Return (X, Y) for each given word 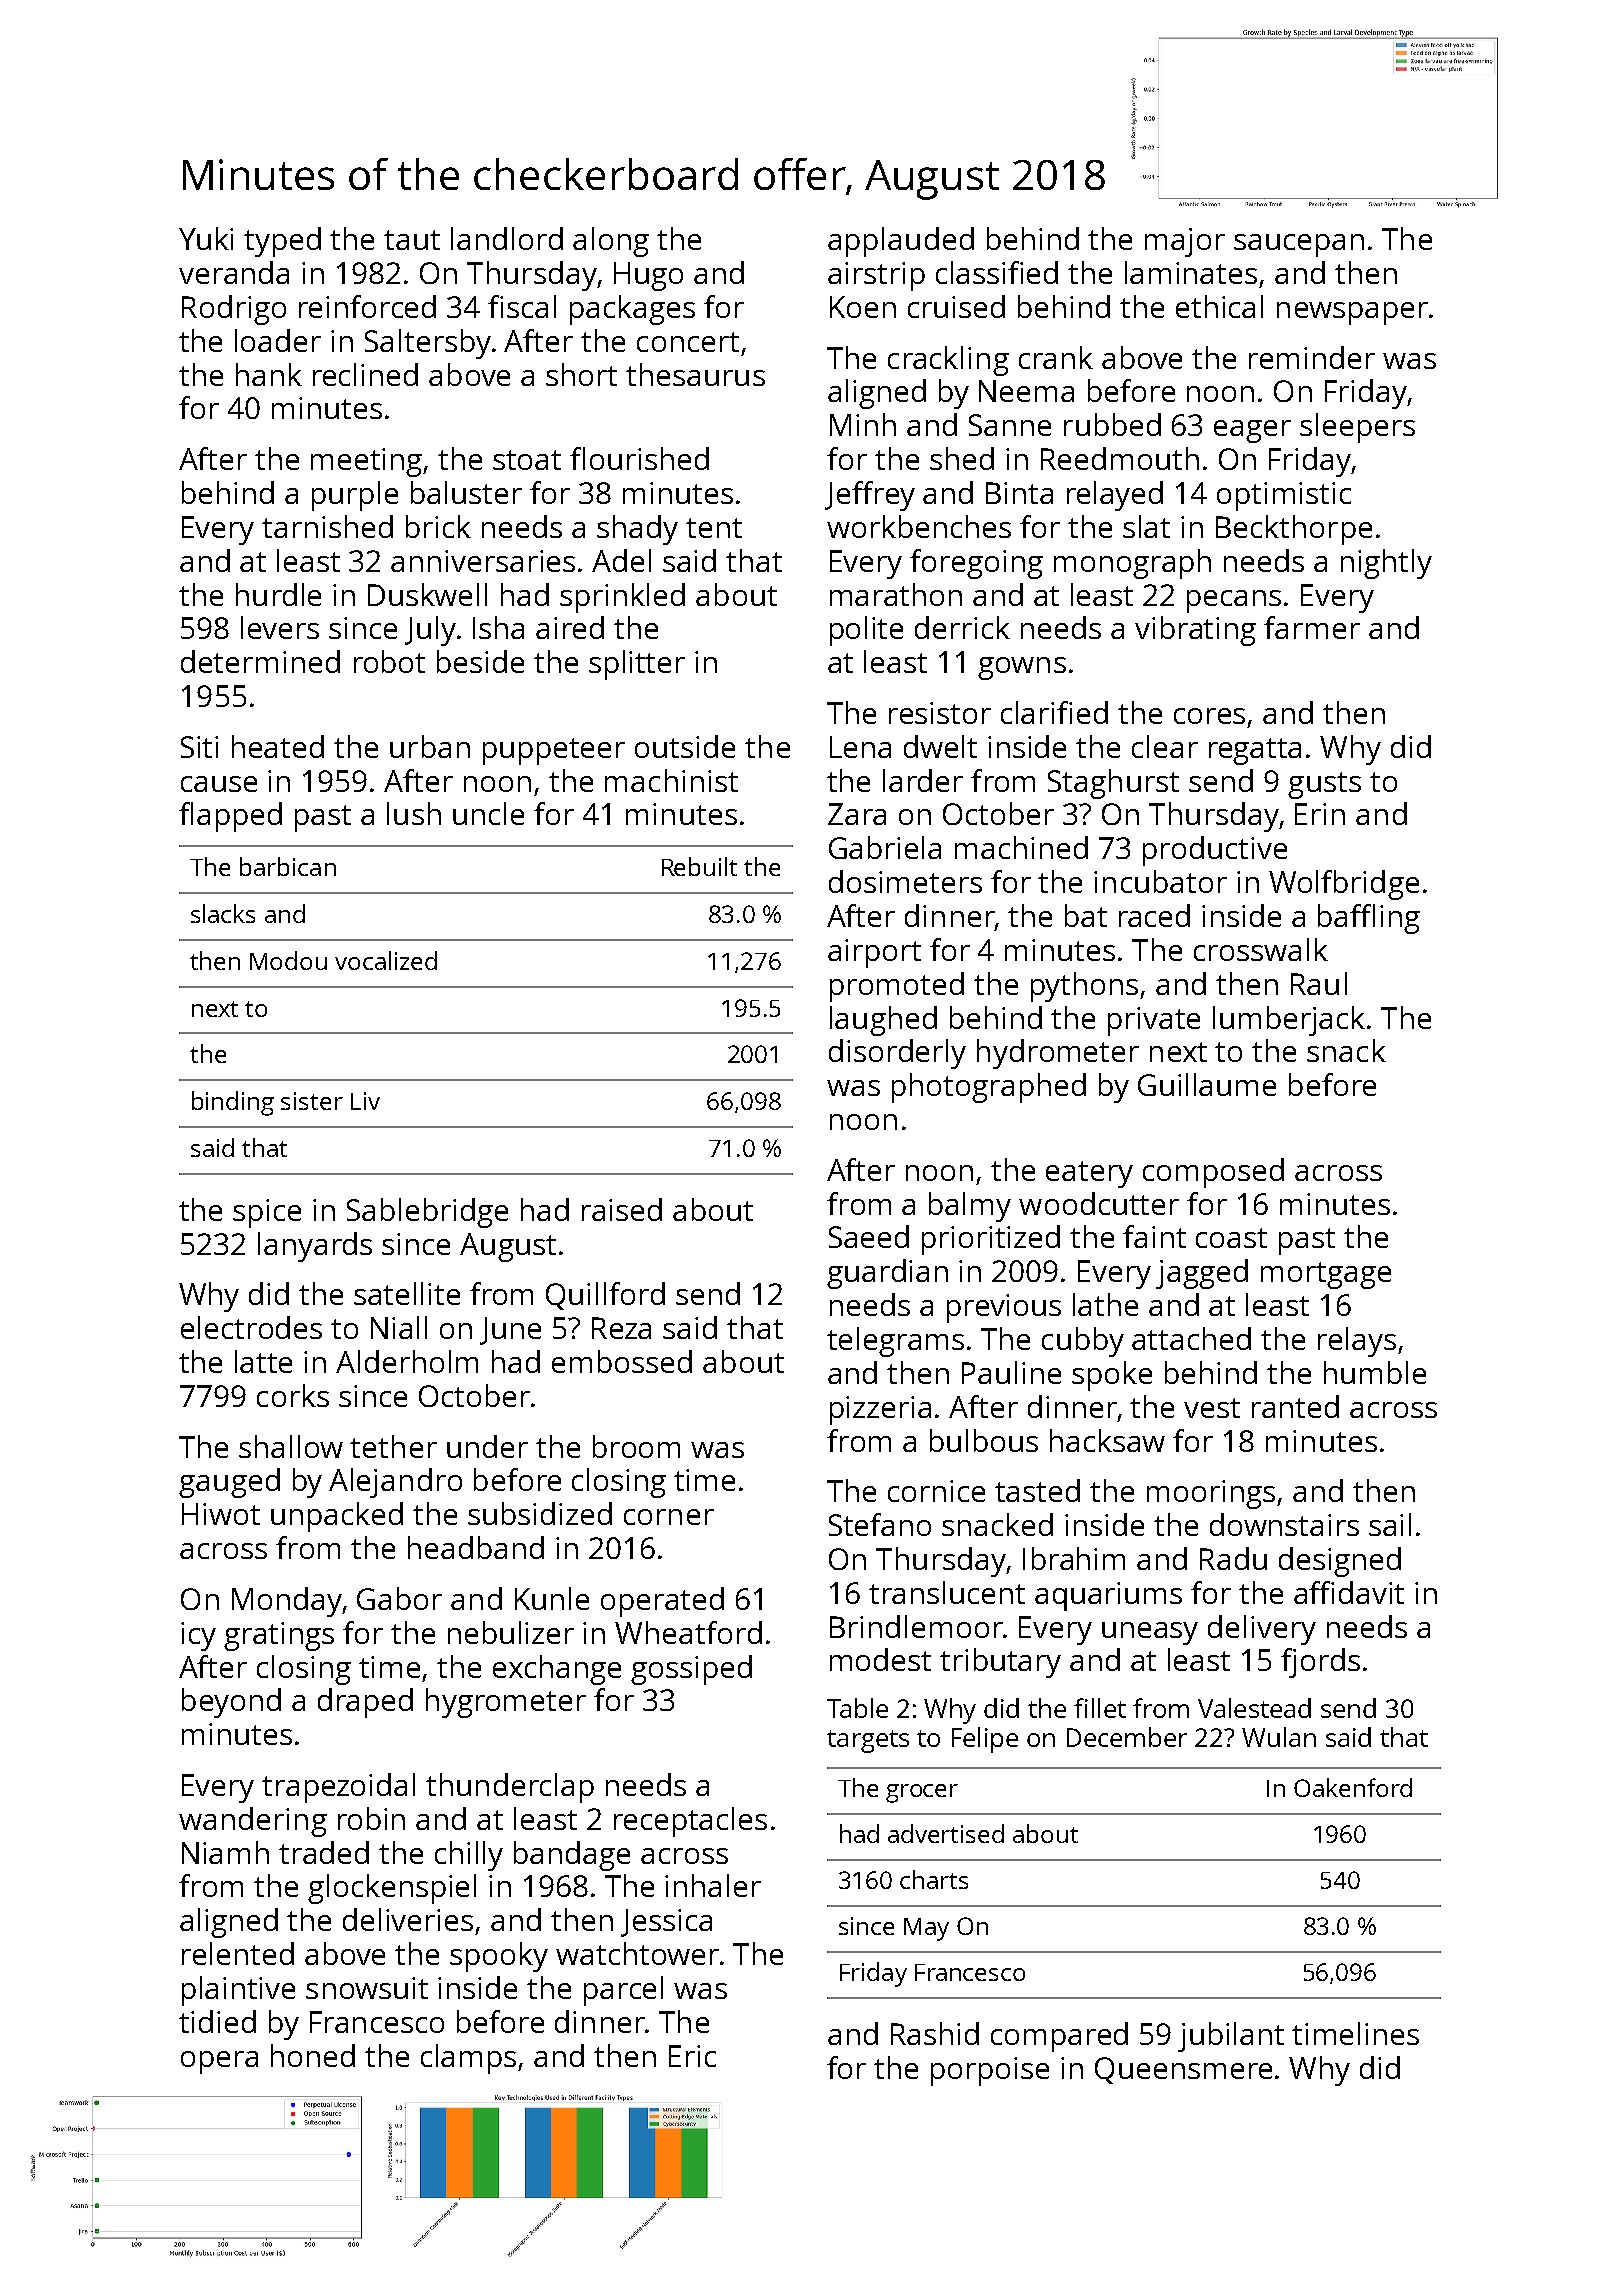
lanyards (315, 1247)
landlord (507, 238)
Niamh (225, 1852)
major (1185, 242)
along (611, 242)
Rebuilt (699, 866)
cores (1209, 716)
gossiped (691, 1670)
